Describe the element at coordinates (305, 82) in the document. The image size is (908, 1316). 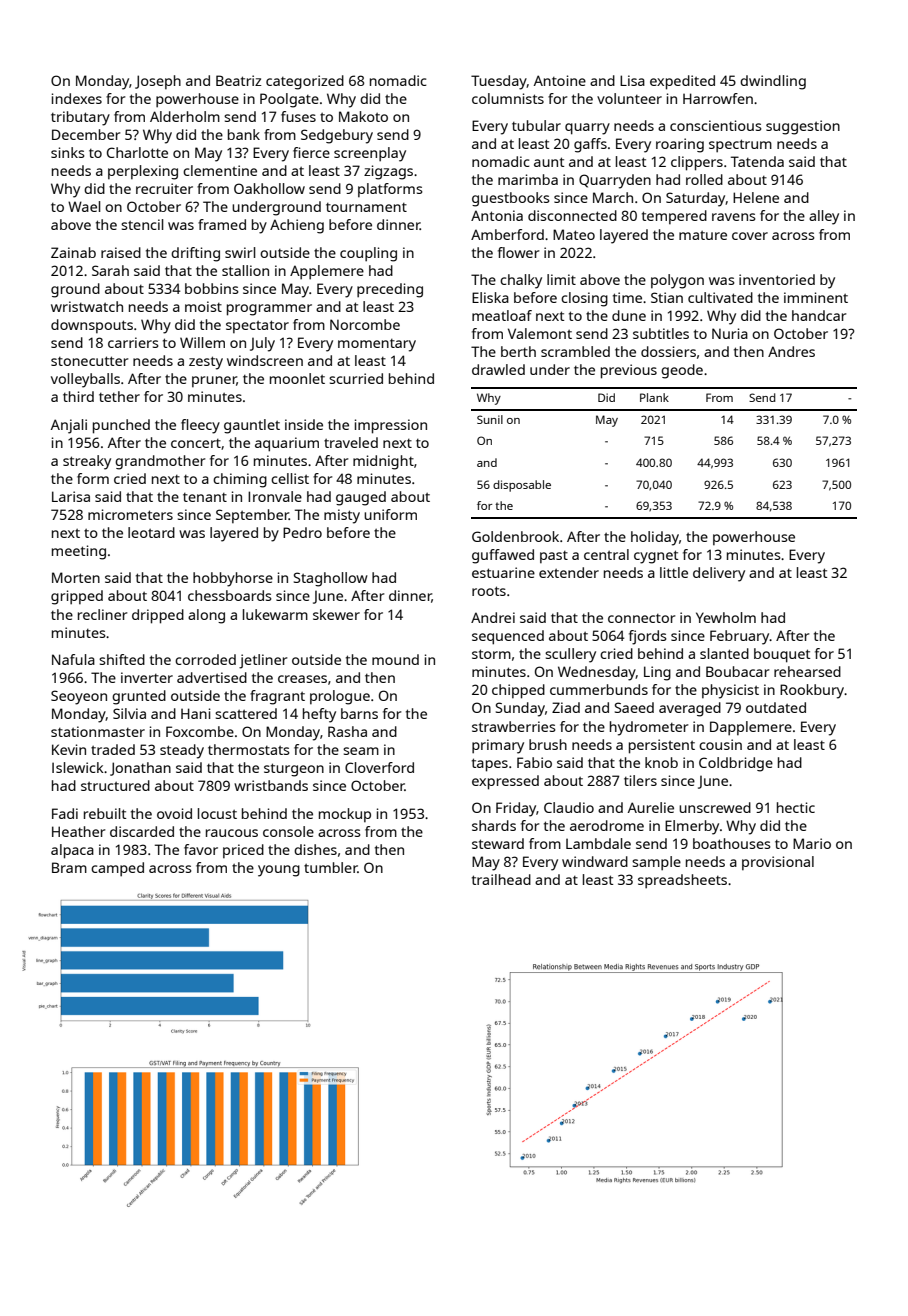
I see `categorized` at that location.
